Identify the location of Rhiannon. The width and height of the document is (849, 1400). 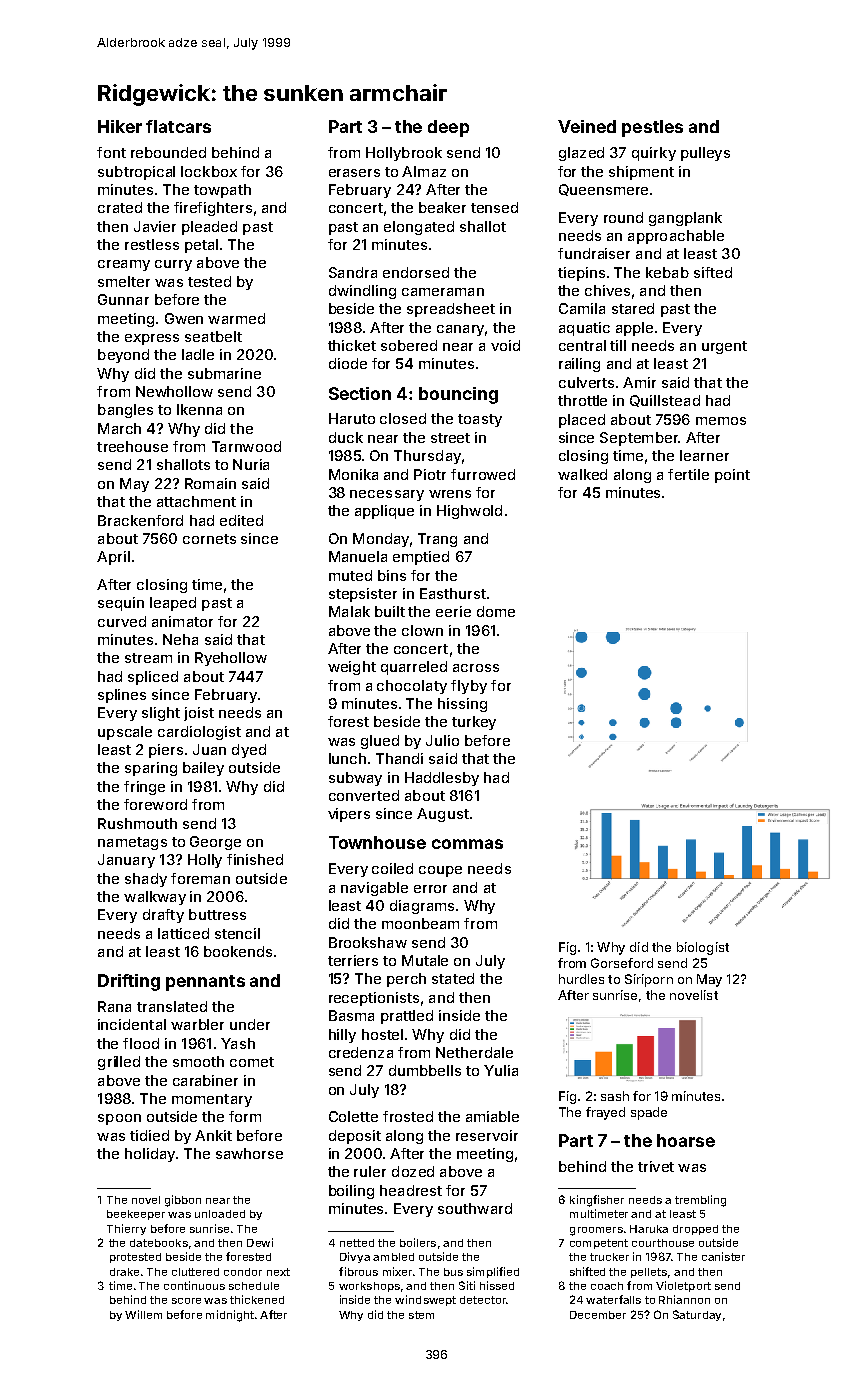
(684, 1299).
